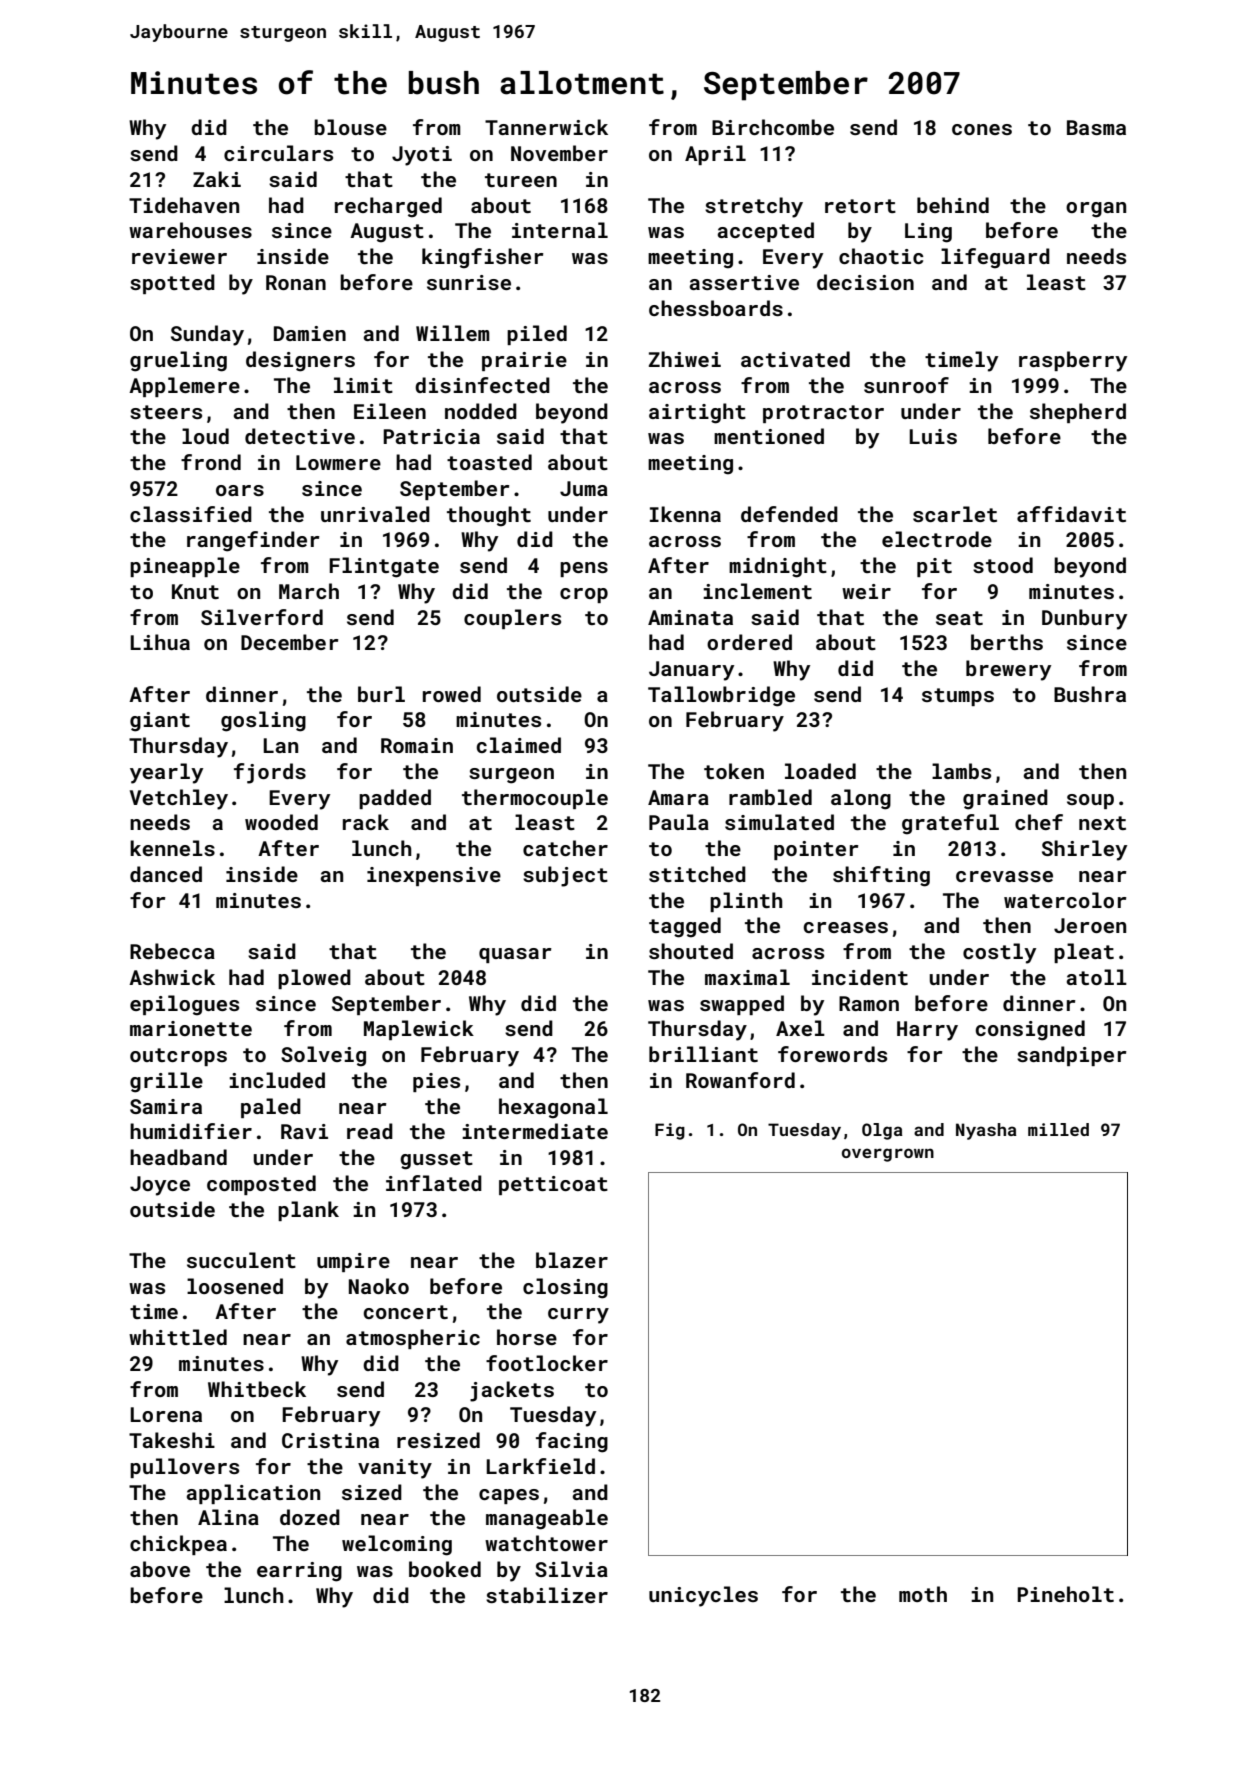 The width and height of the page is (1257, 1778). Describe the element at coordinates (172, 848) in the page. I see `kennels` at that location.
